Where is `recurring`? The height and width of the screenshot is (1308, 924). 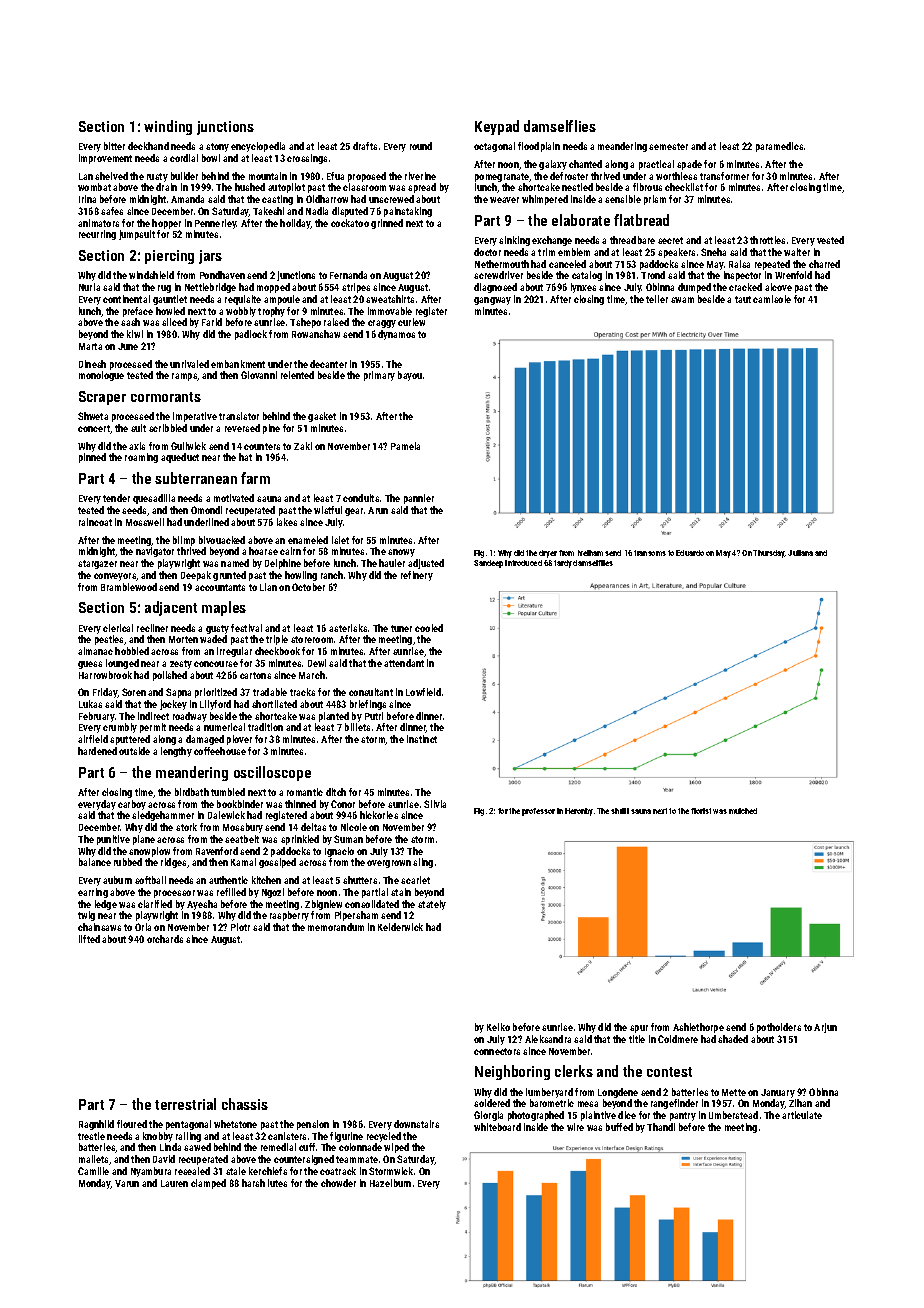 recurring is located at coordinates (97, 235).
